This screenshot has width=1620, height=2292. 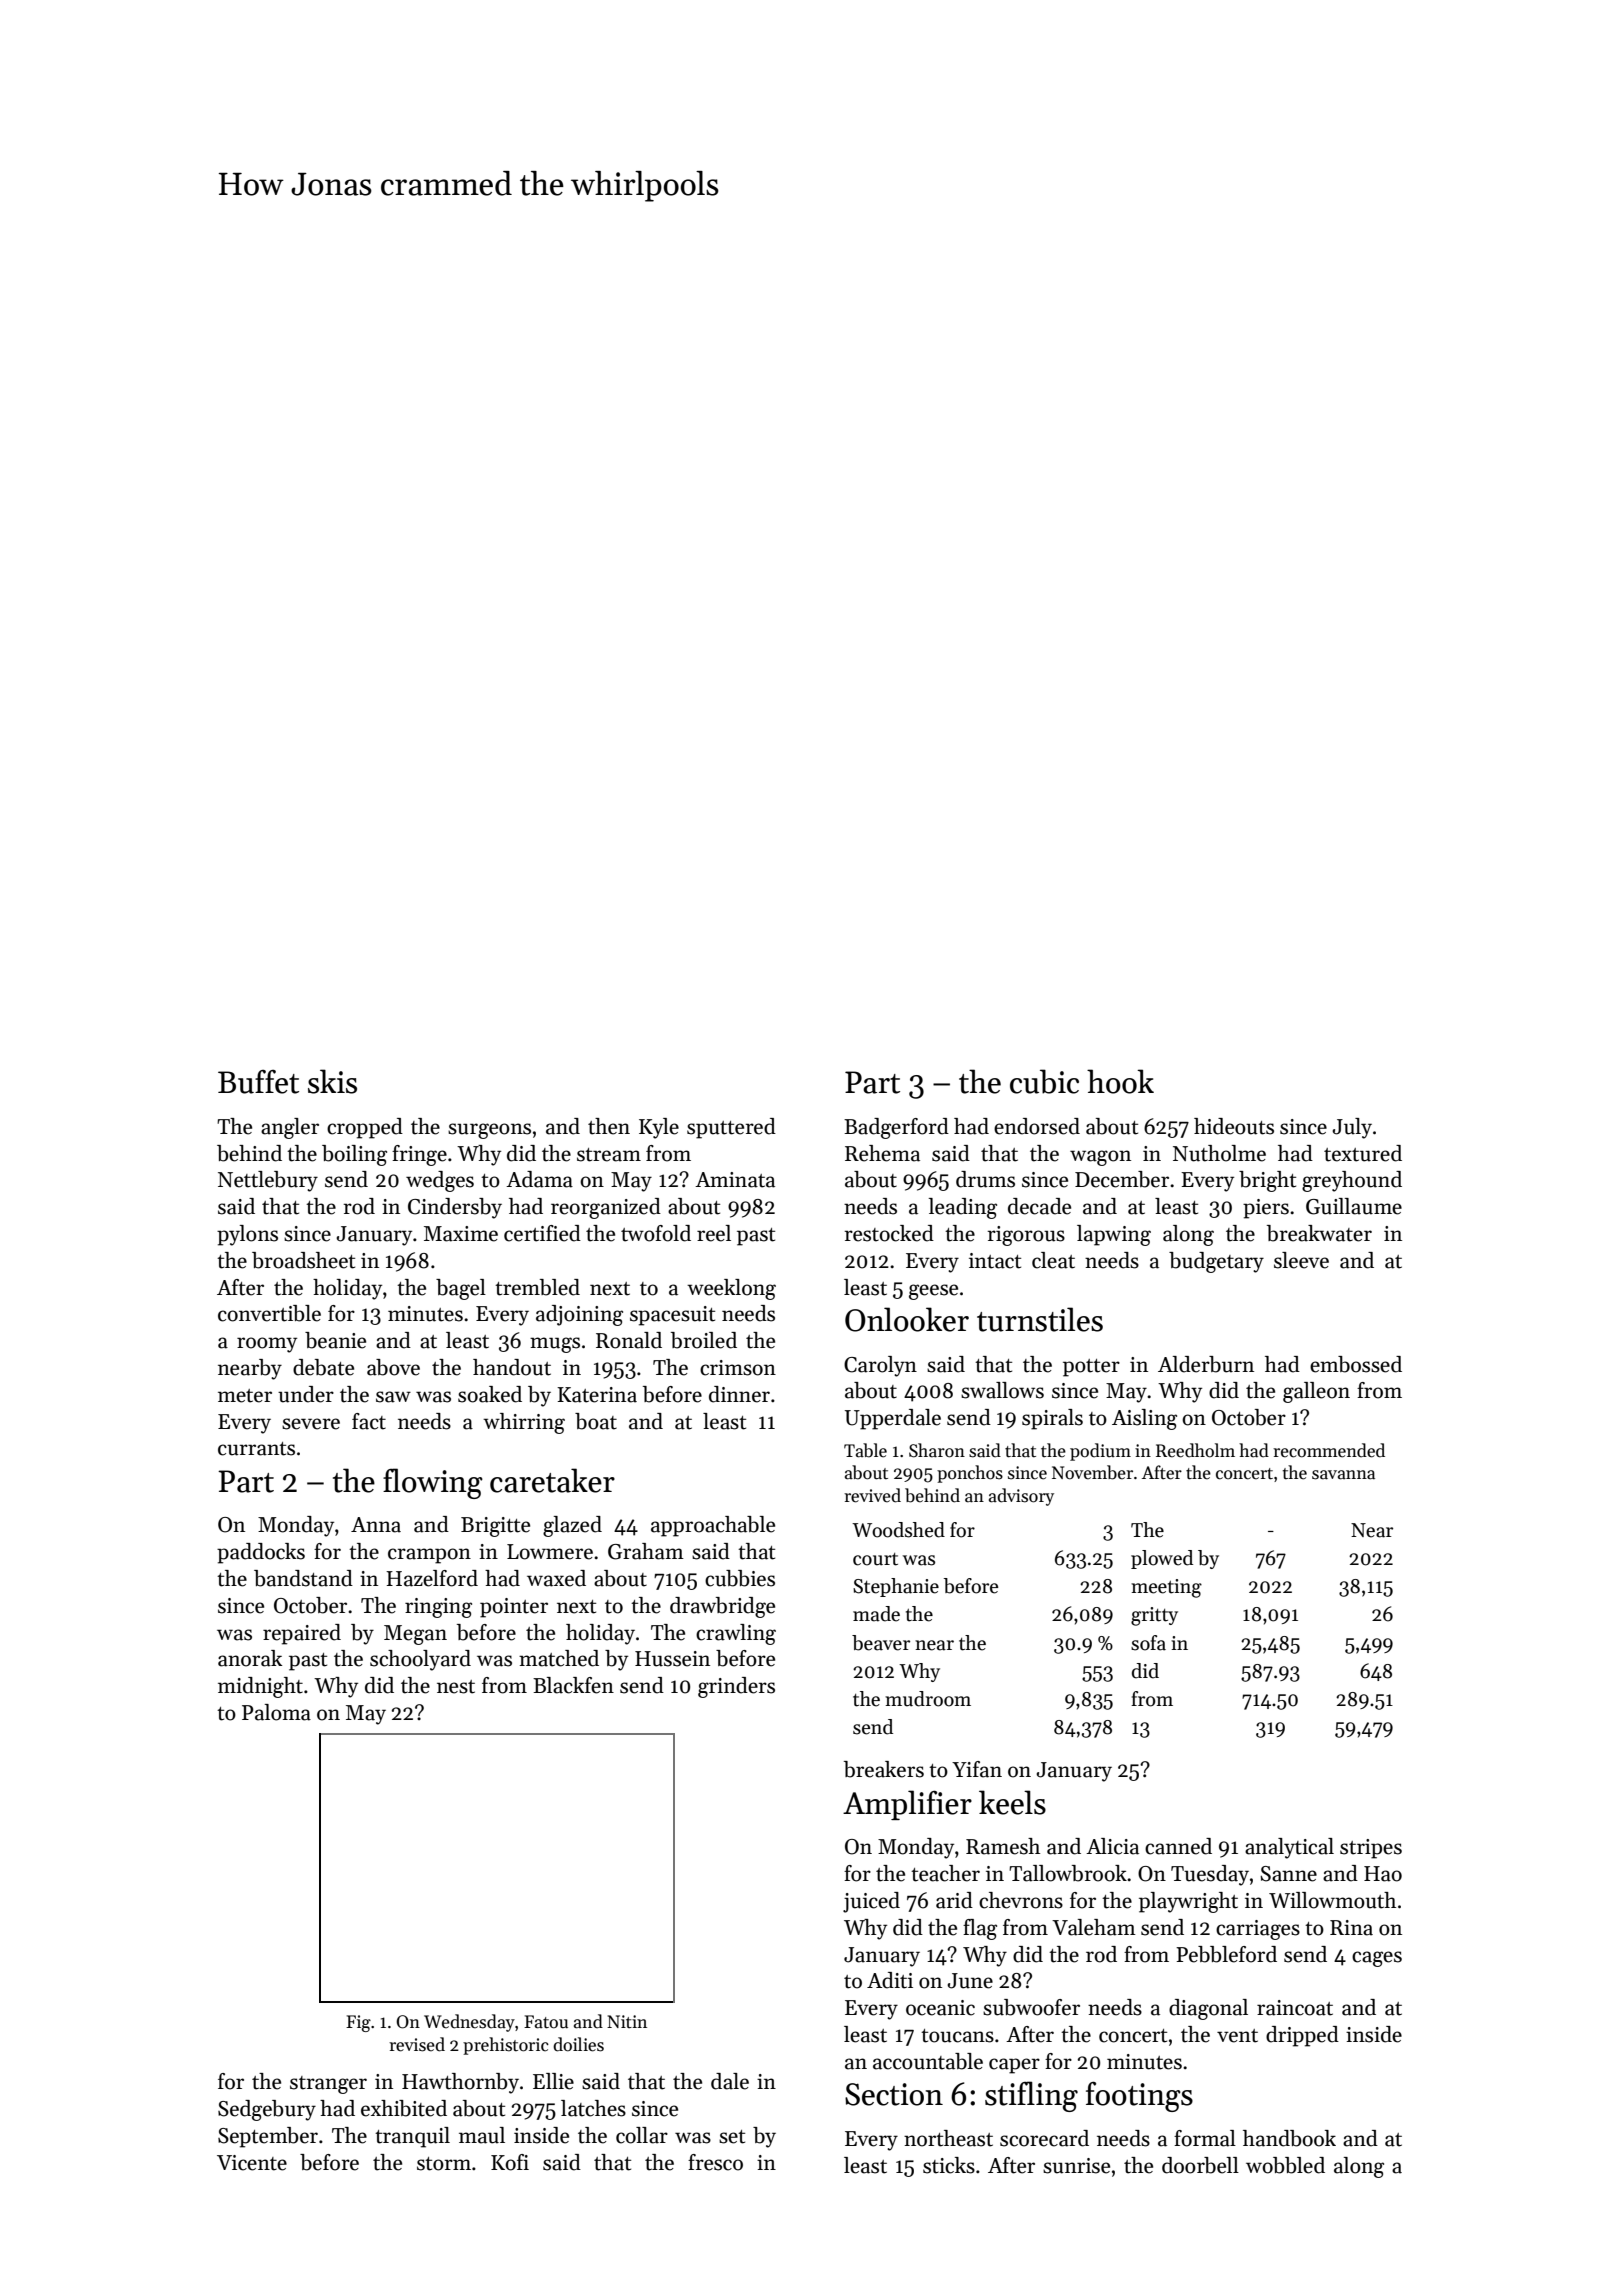 What do you see at coordinates (722, 1607) in the screenshot?
I see `drawbridge` at bounding box center [722, 1607].
